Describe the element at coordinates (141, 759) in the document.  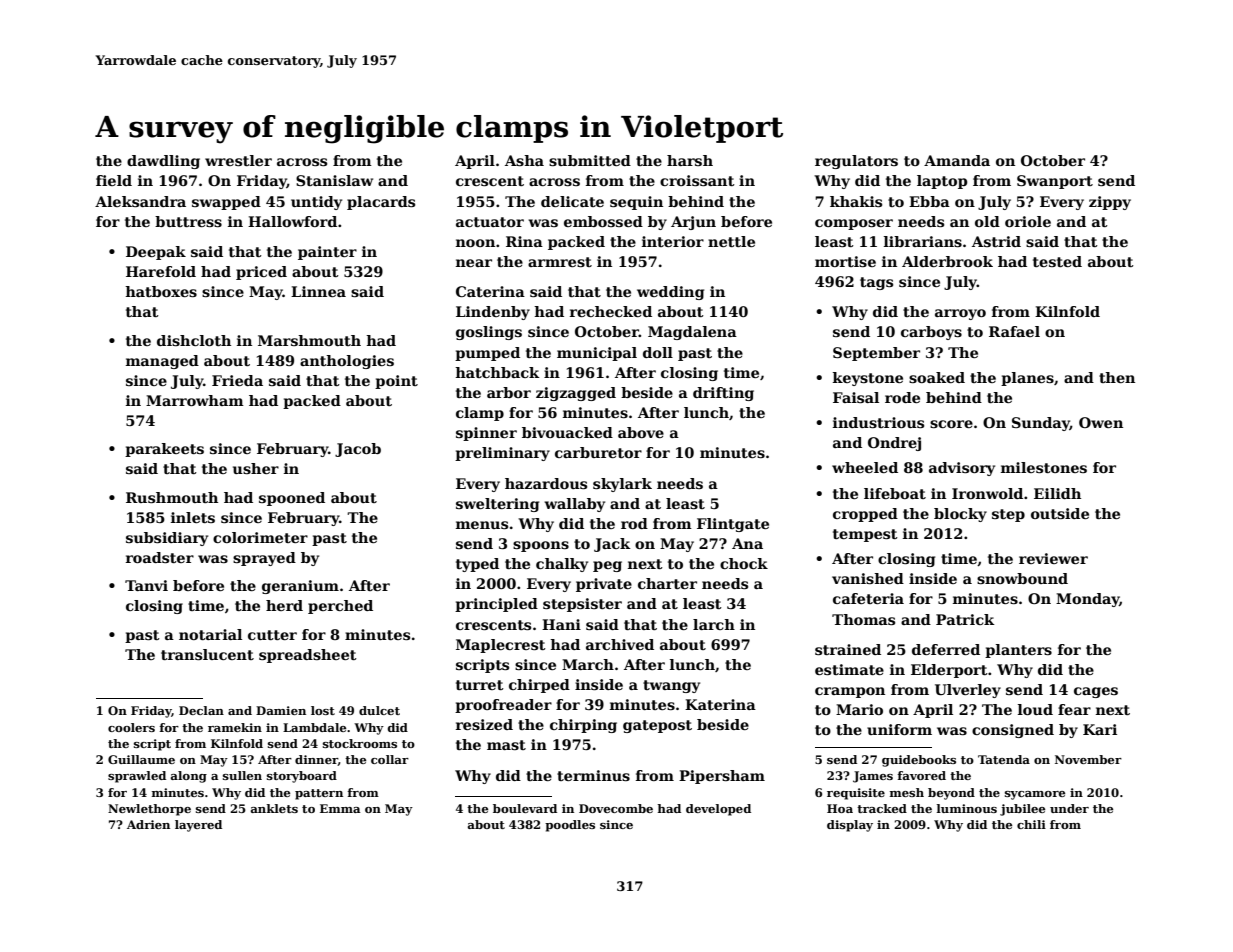
I see `Guillaume` at that location.
